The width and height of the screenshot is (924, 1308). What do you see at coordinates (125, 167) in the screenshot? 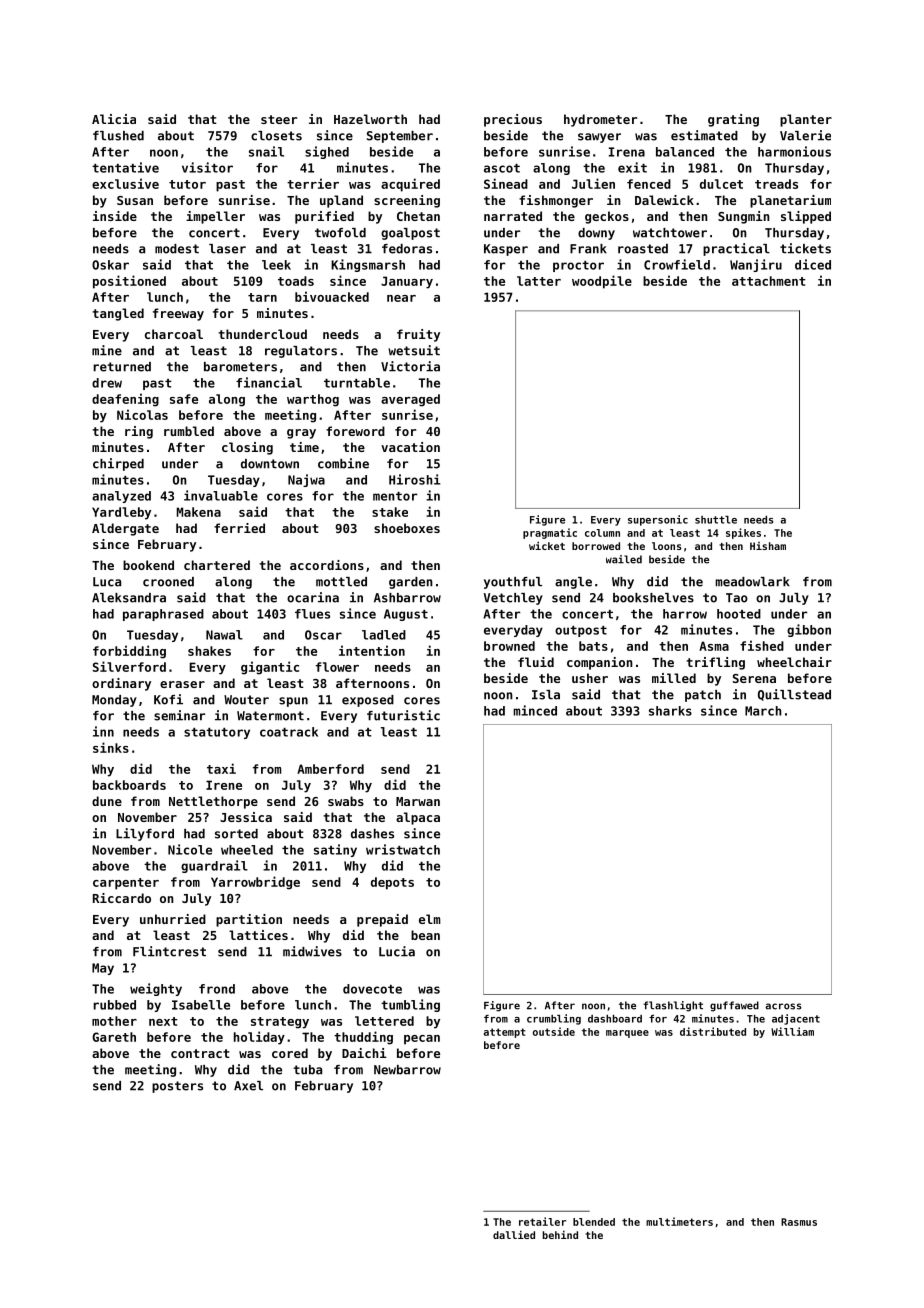
I see `tentative` at bounding box center [125, 167].
